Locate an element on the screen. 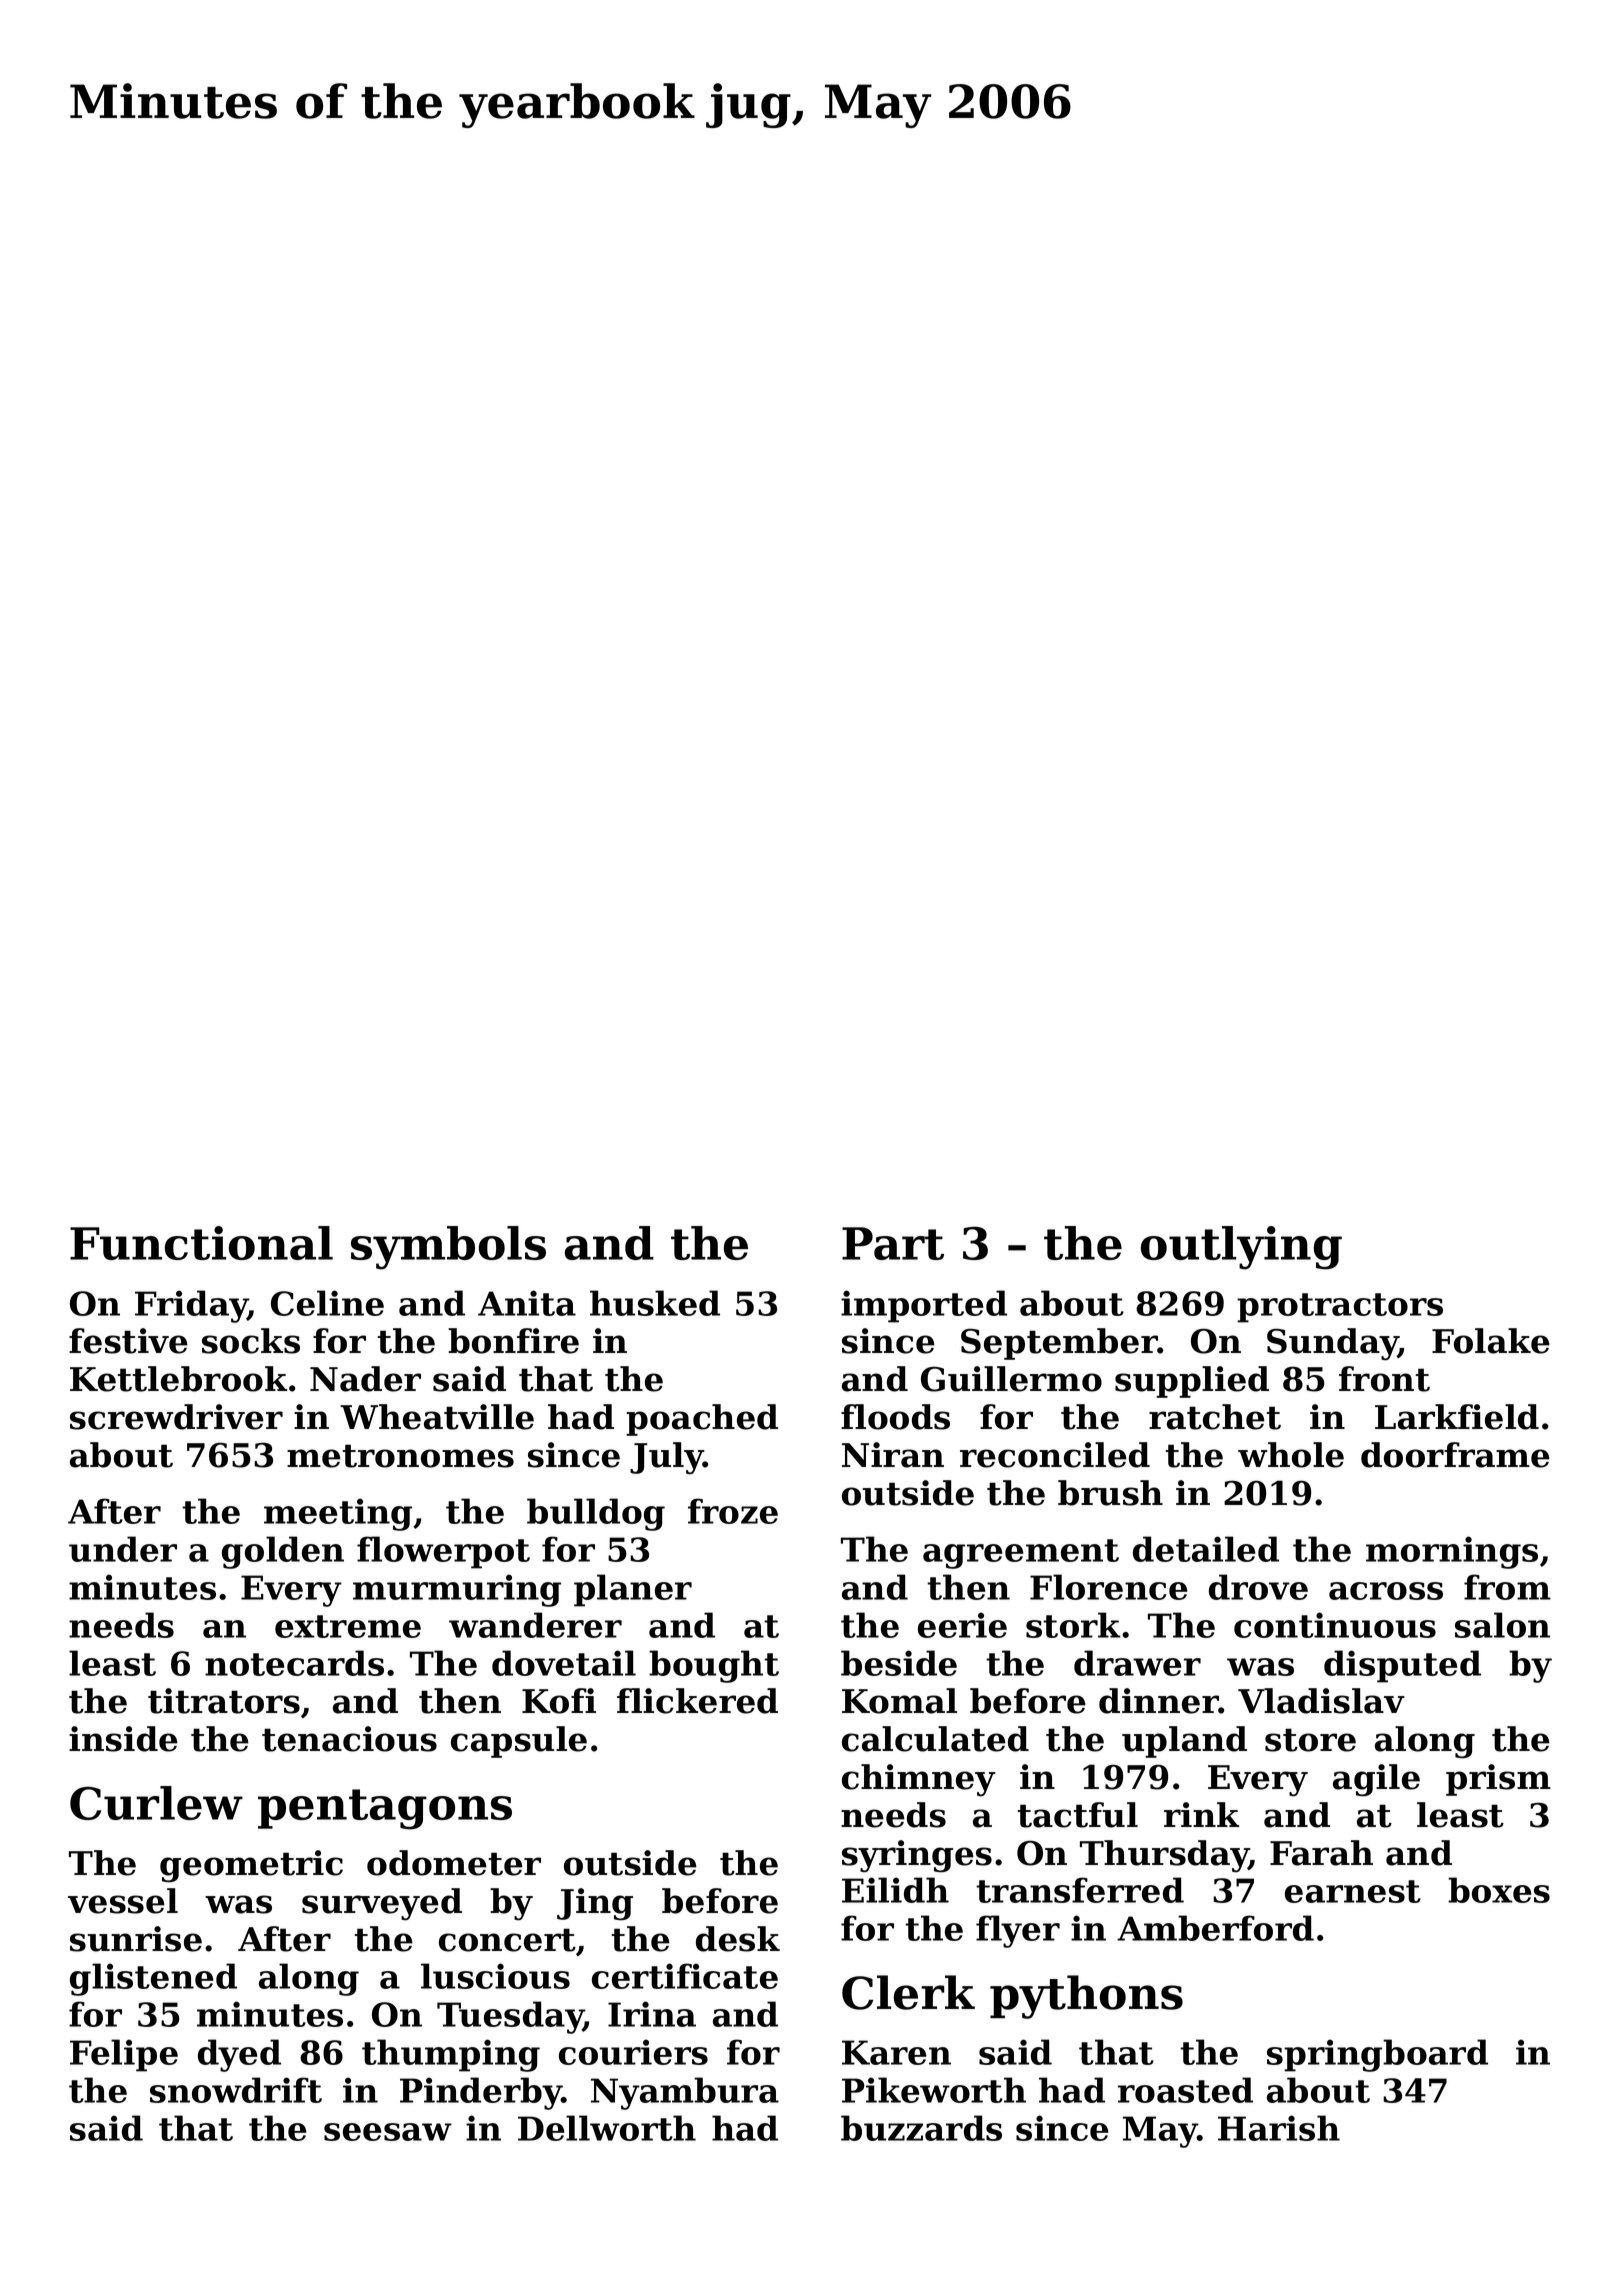  mornings is located at coordinates (1452, 1552).
